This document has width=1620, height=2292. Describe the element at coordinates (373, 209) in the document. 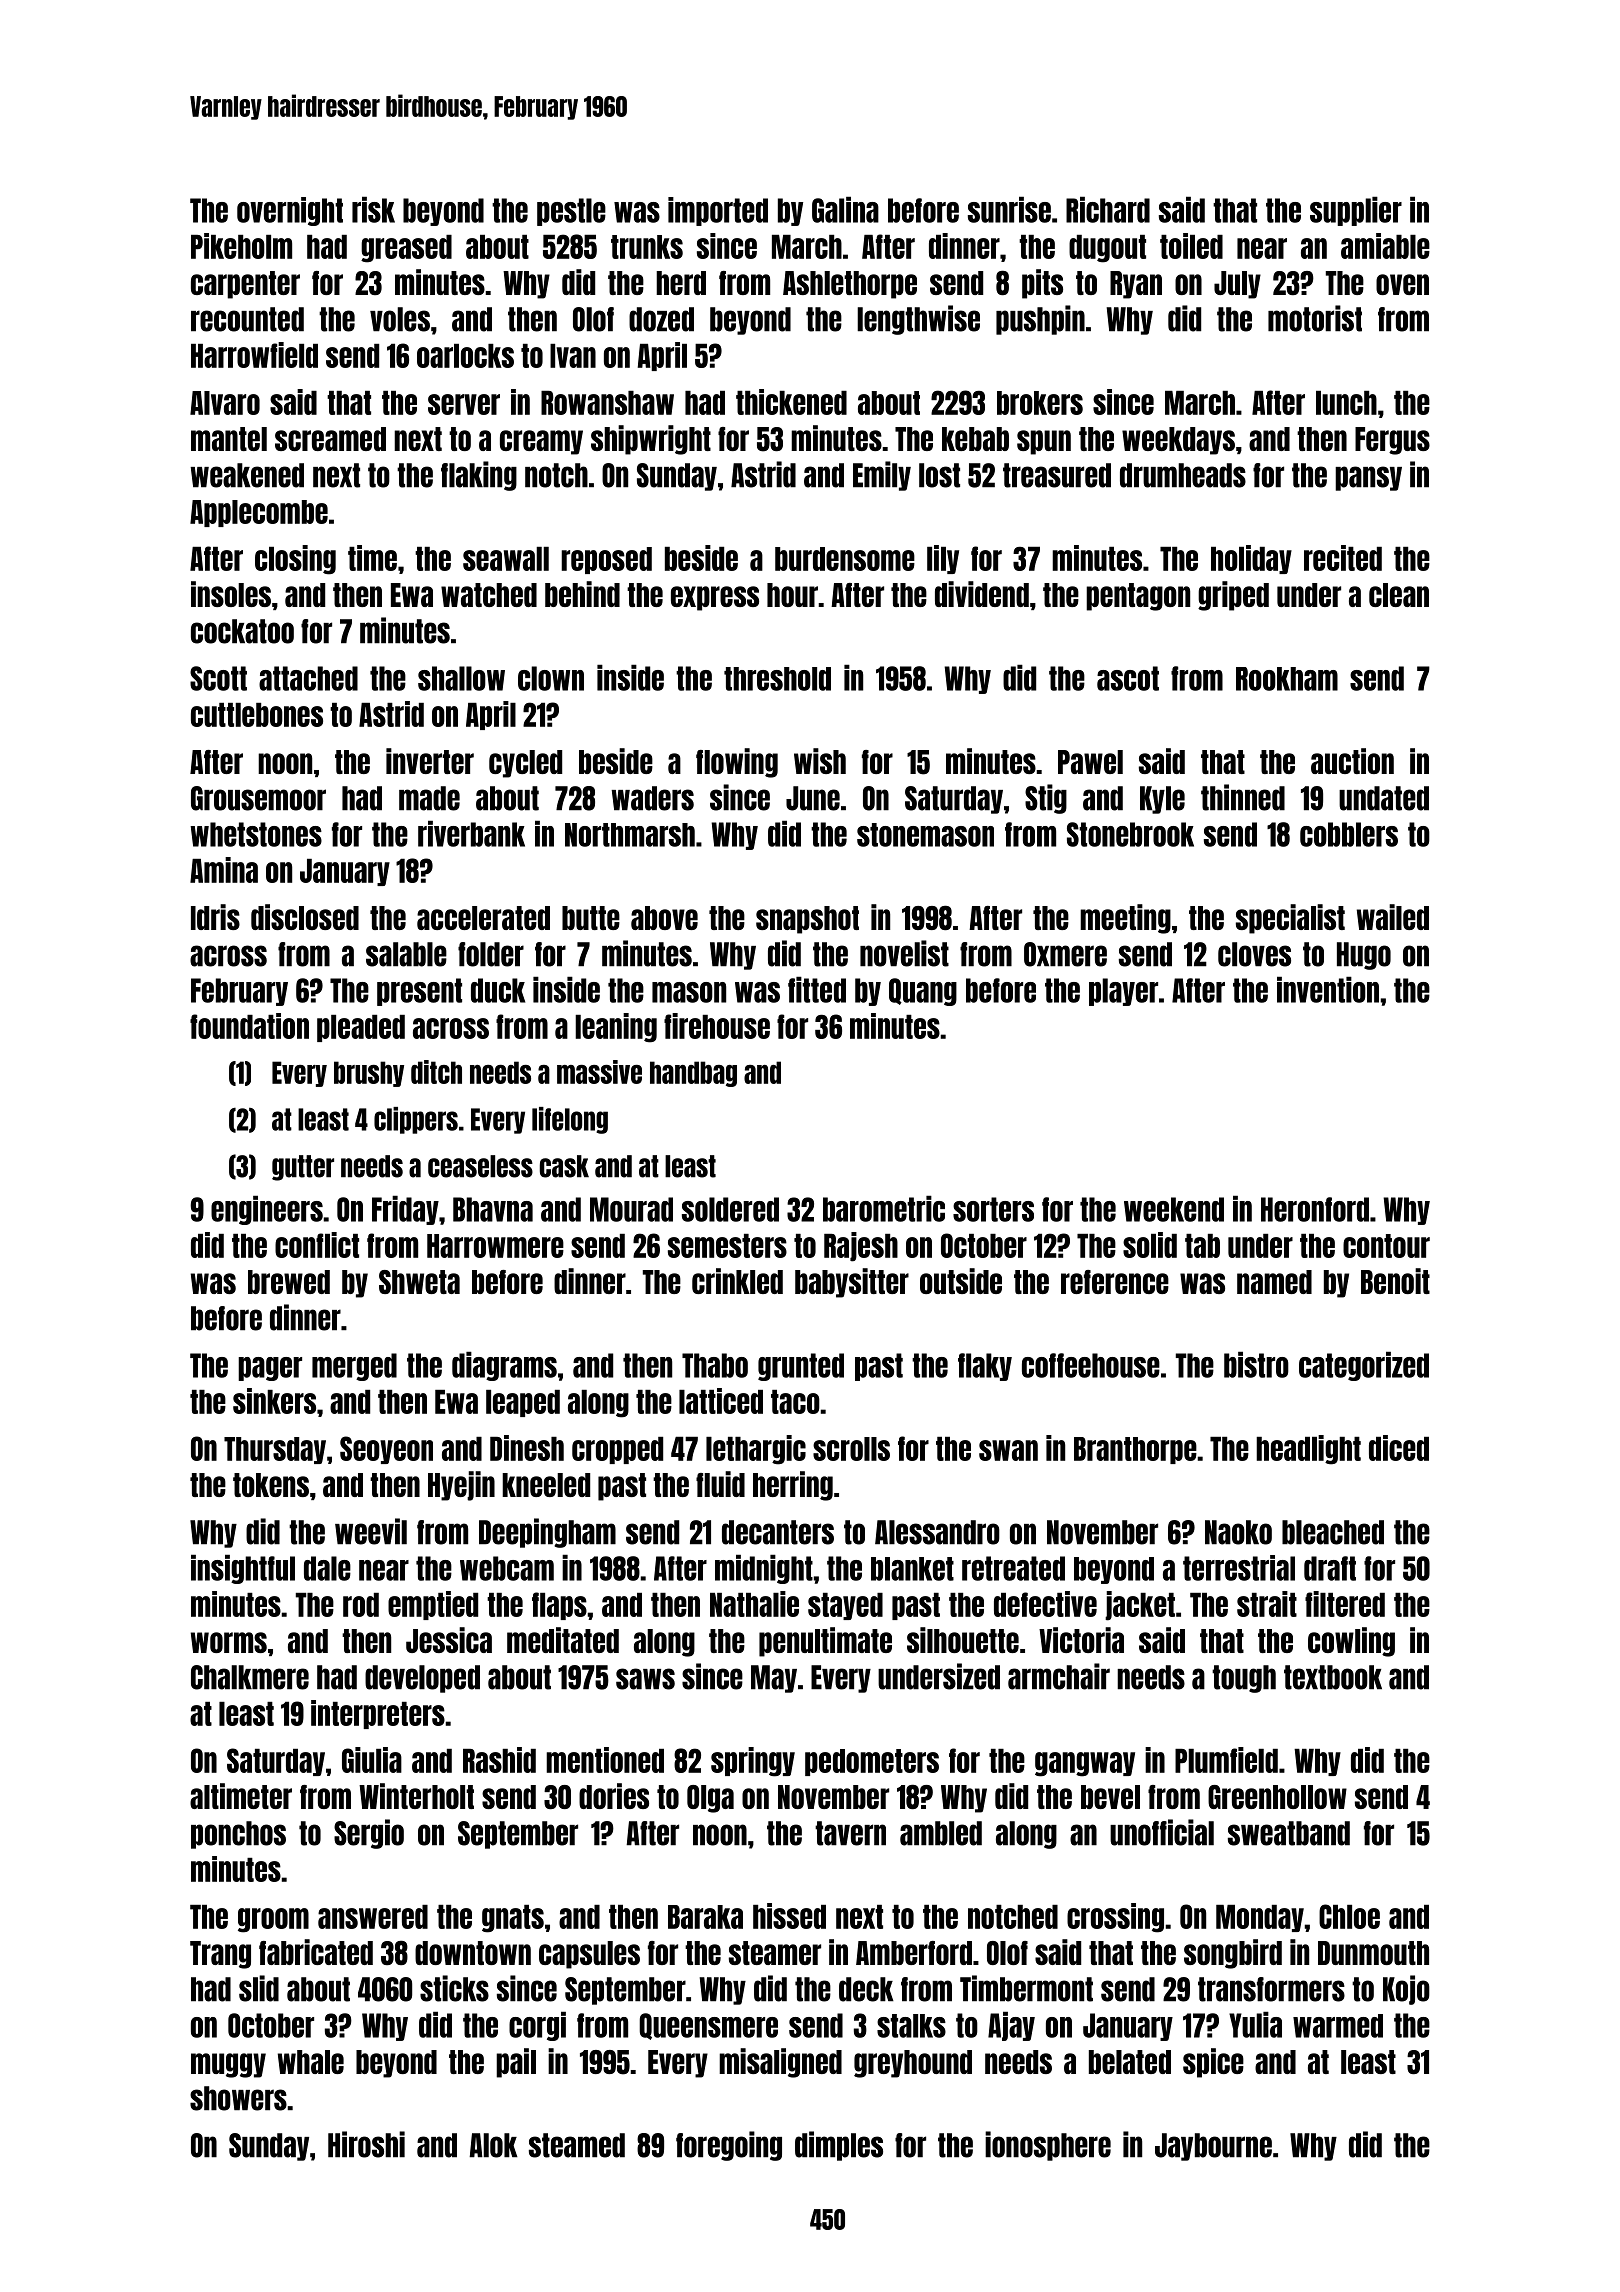

I see `risk` at that location.
